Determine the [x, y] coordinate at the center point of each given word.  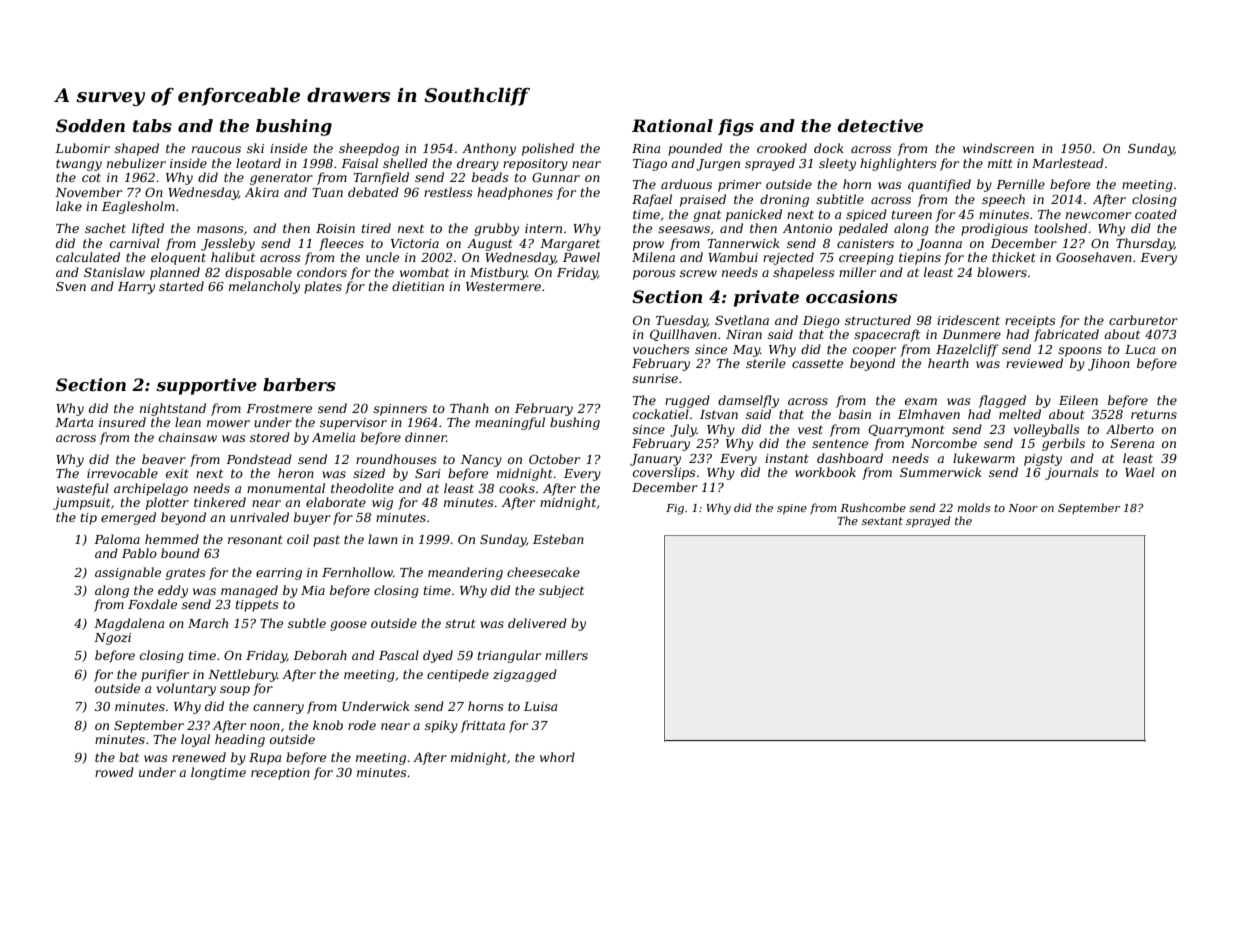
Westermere [503, 286]
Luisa [540, 706]
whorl [557, 757]
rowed [114, 772]
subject [561, 591]
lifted [148, 229]
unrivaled [259, 517]
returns [1154, 414]
